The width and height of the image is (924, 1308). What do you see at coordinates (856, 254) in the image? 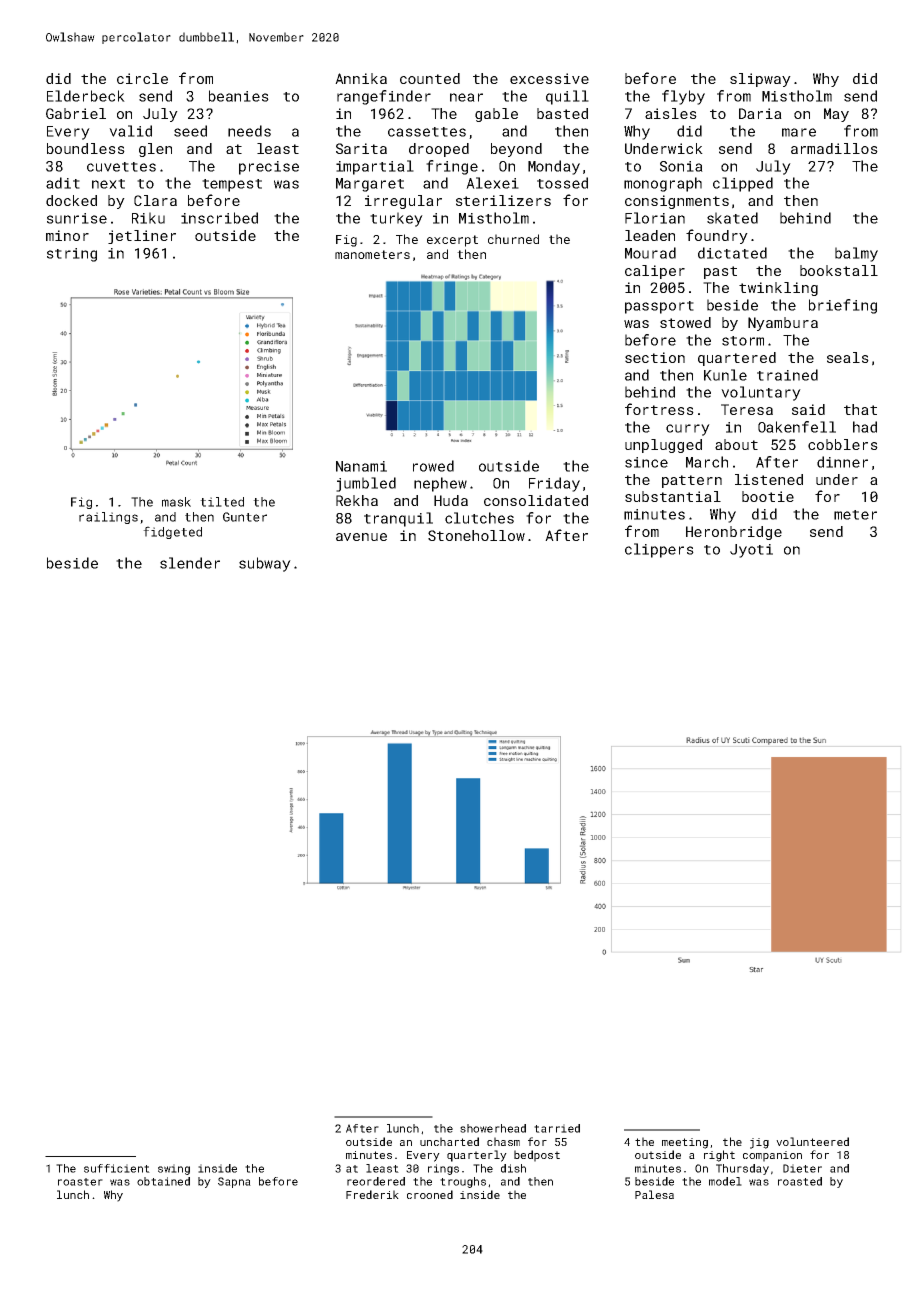
I see `balmy` at bounding box center [856, 254].
